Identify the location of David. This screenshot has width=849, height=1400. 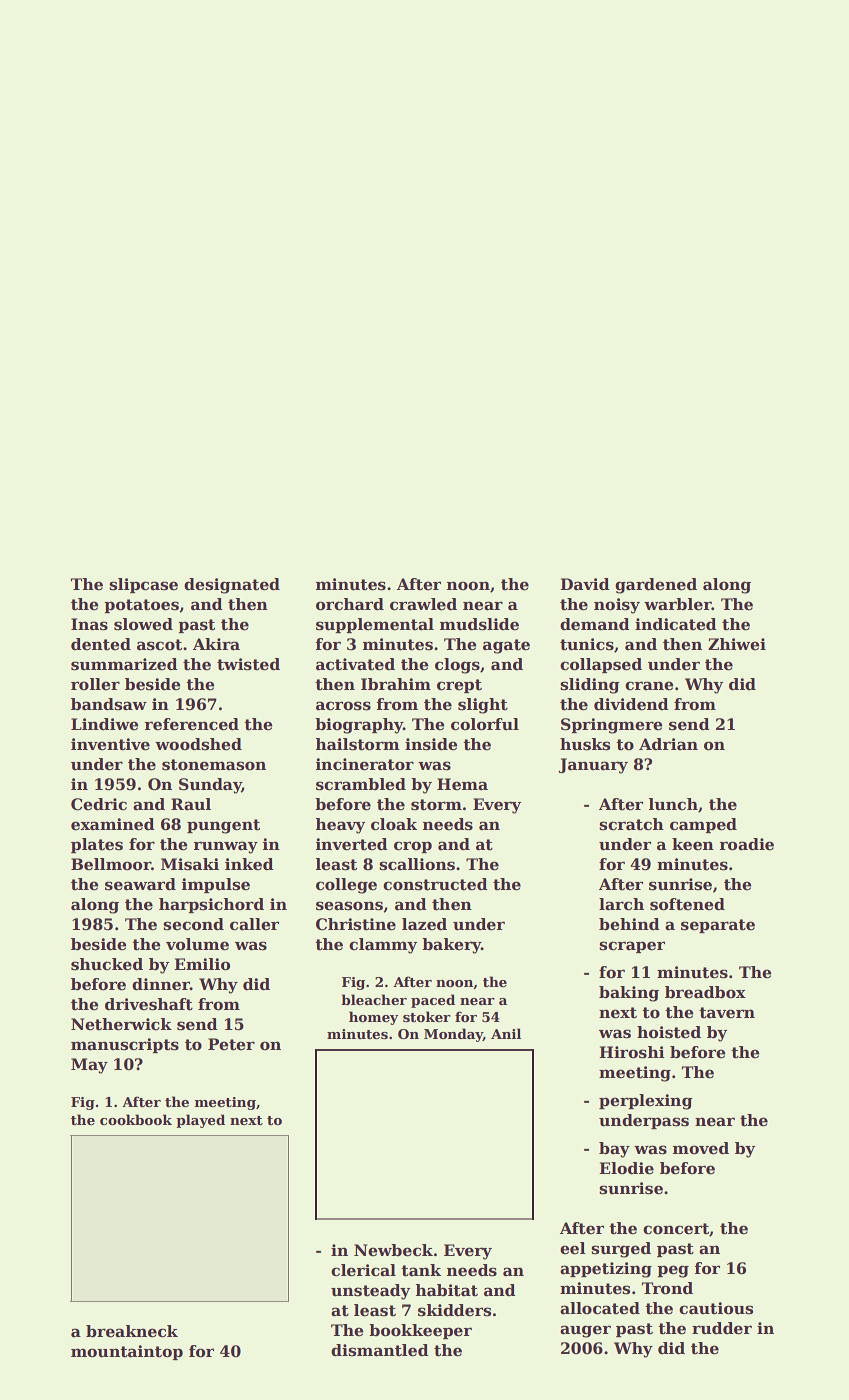
(585, 584).
